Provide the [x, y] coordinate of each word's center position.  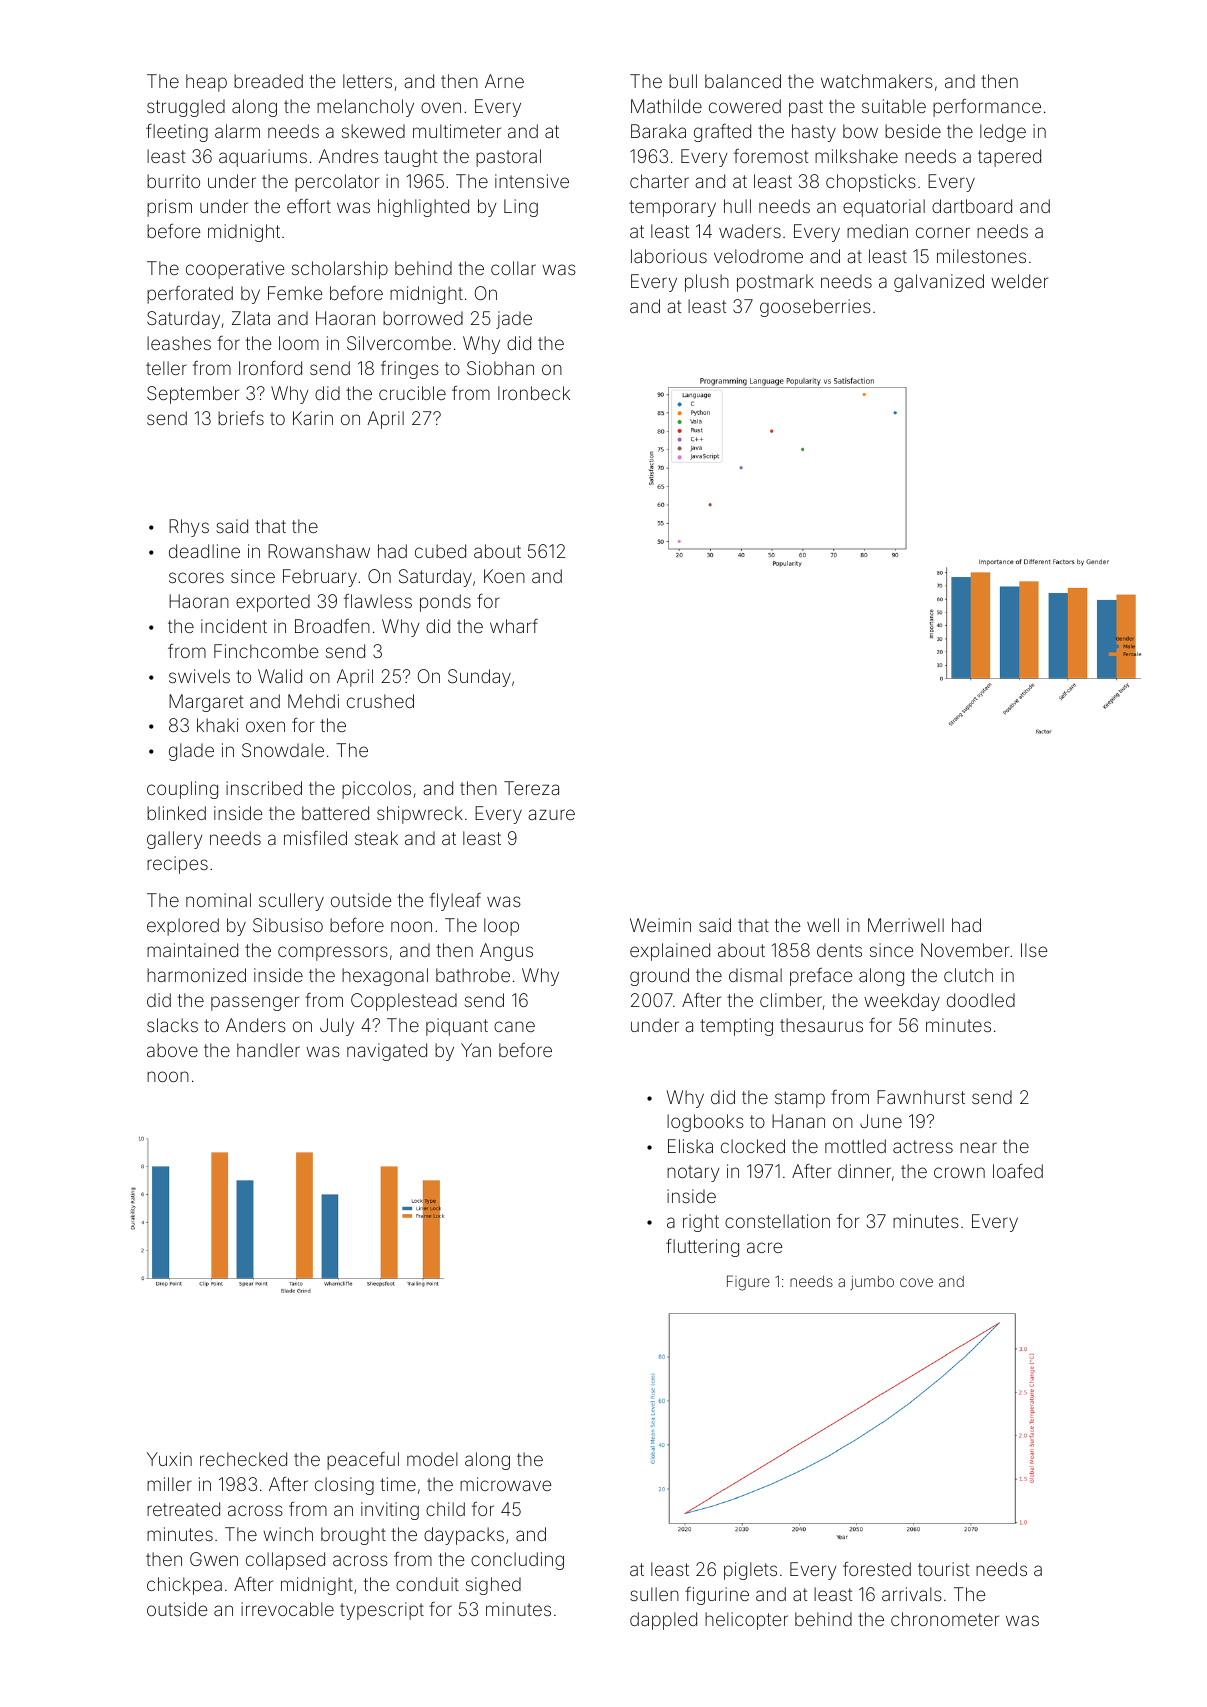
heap [206, 83]
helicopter [746, 1621]
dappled [663, 1621]
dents [839, 950]
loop [501, 927]
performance [987, 108]
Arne [504, 81]
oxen [265, 726]
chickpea [184, 1586]
